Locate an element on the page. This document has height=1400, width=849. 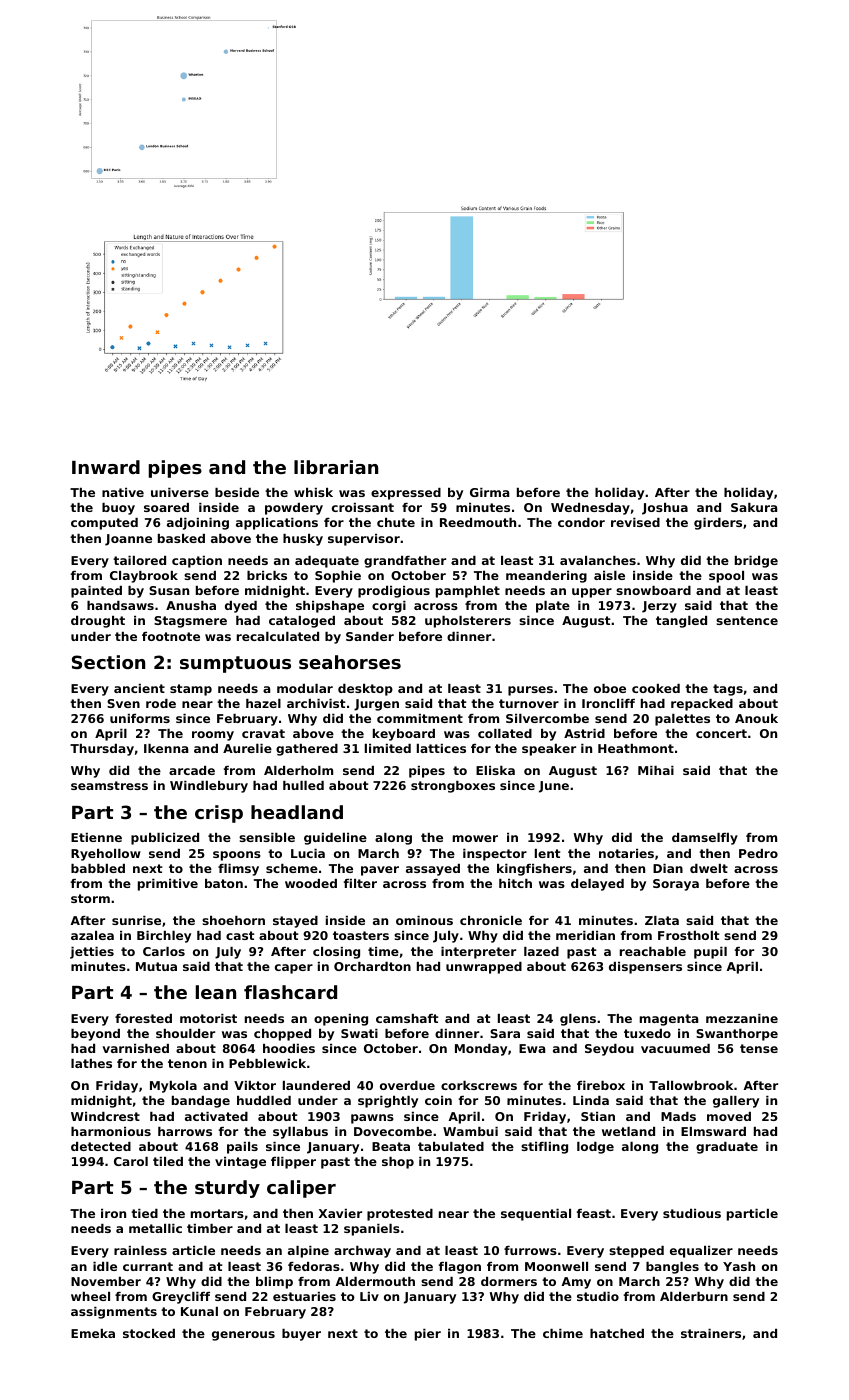
wetland is located at coordinates (628, 1131).
